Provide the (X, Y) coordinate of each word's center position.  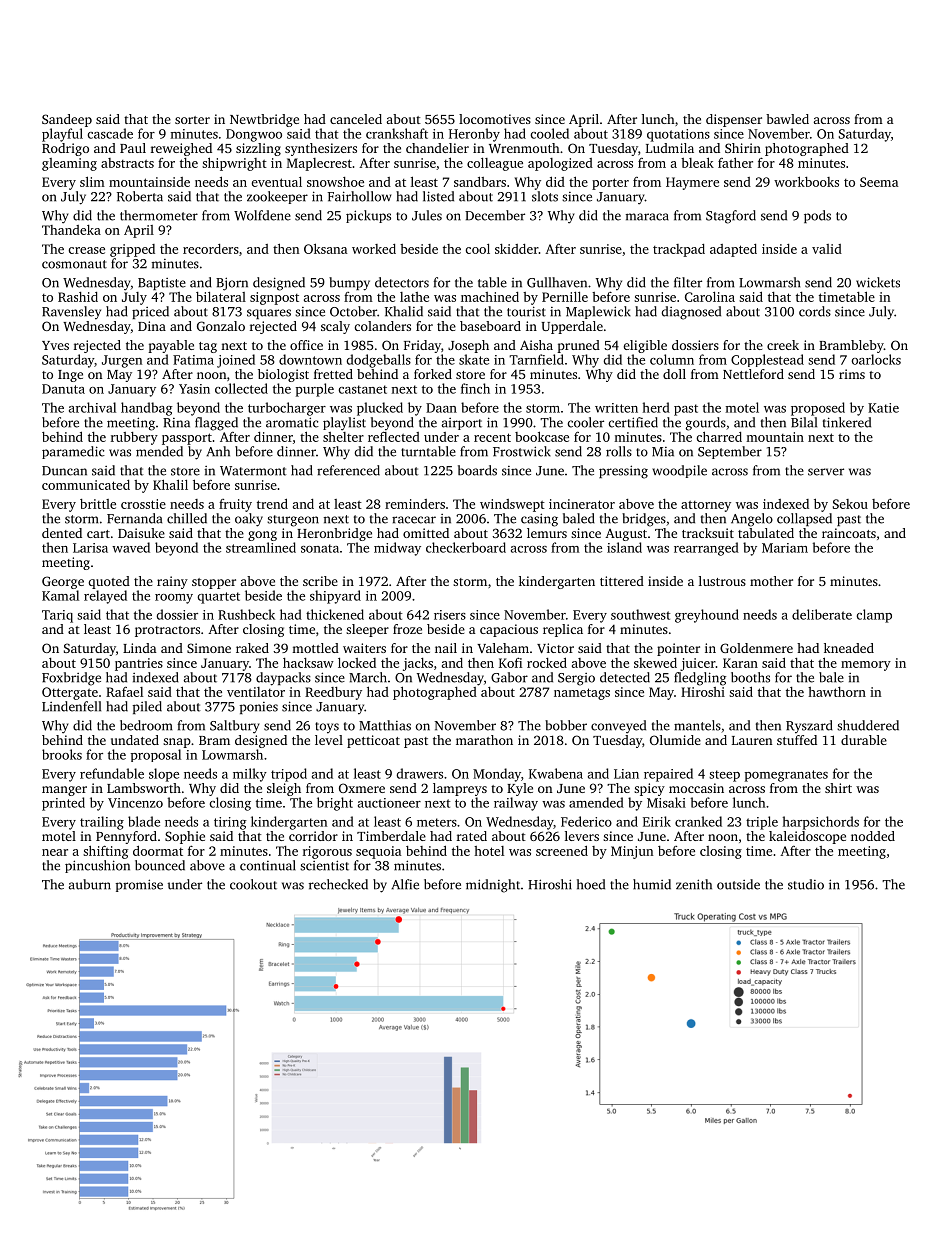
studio (806, 884)
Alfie (405, 884)
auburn (90, 884)
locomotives (495, 119)
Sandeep (67, 120)
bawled (787, 119)
